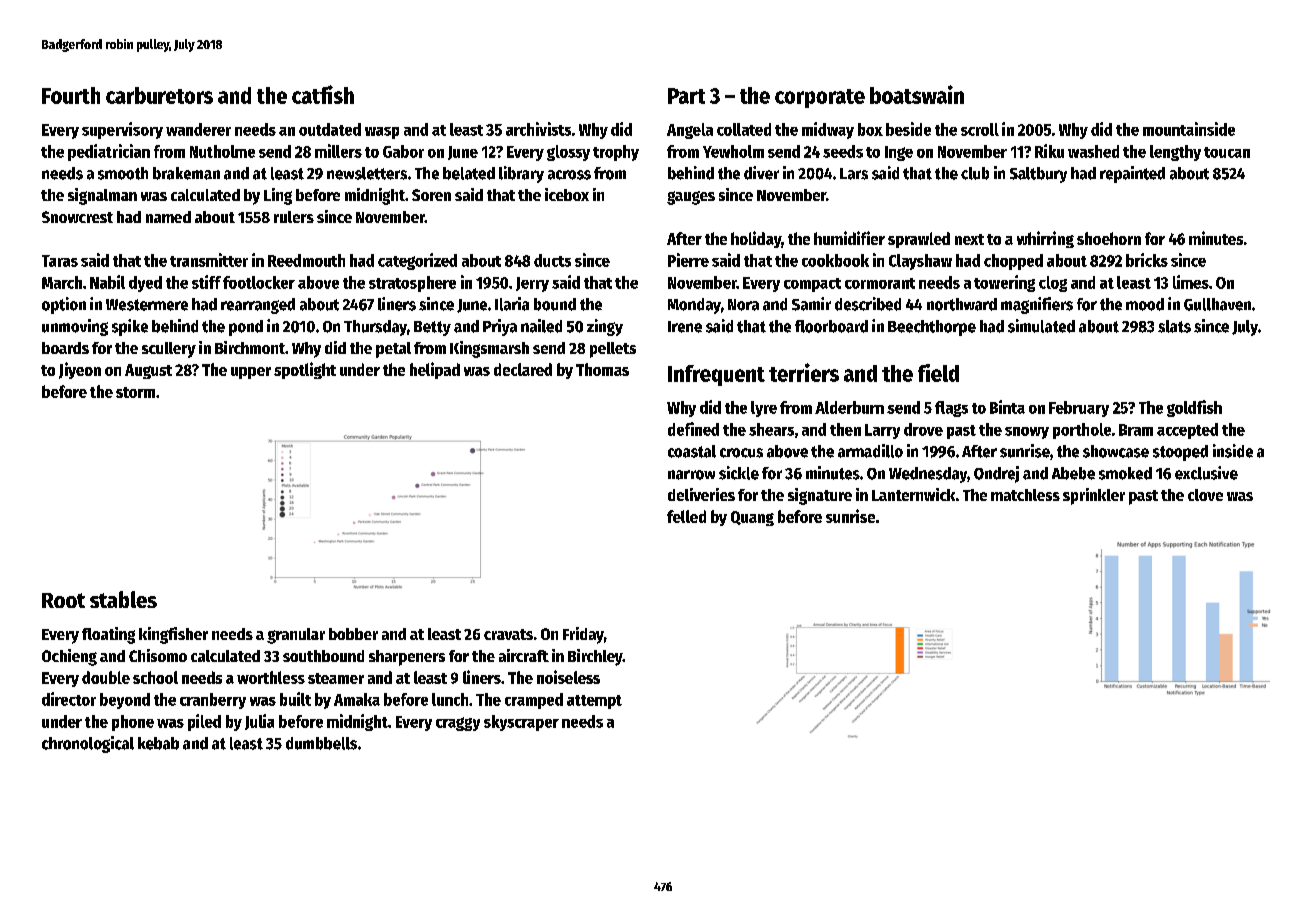 Image resolution: width=1308 pixels, height=924 pixels. Describe the element at coordinates (367, 173) in the screenshot. I see `newsletters` at that location.
